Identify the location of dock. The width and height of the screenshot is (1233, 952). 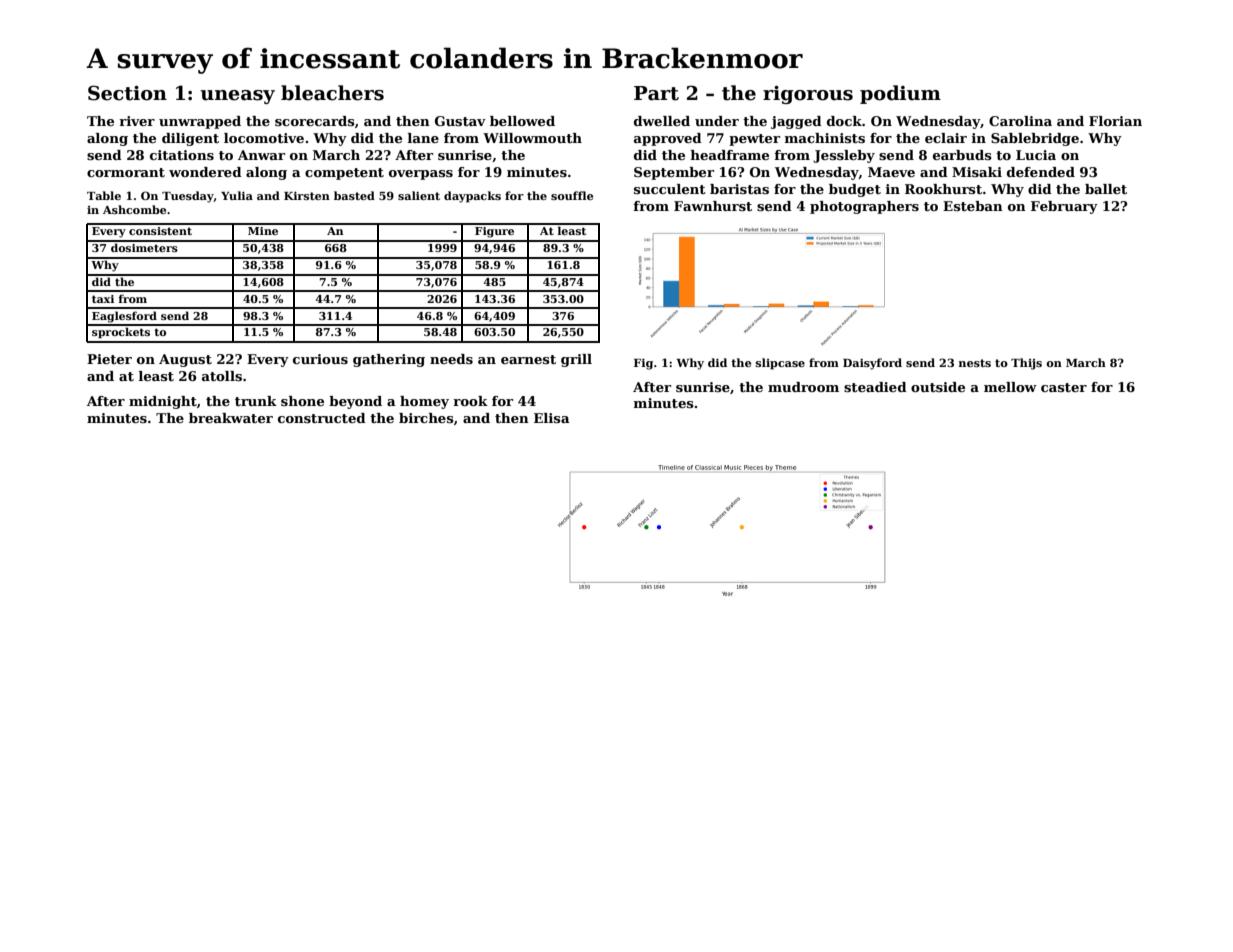
(844, 121).
